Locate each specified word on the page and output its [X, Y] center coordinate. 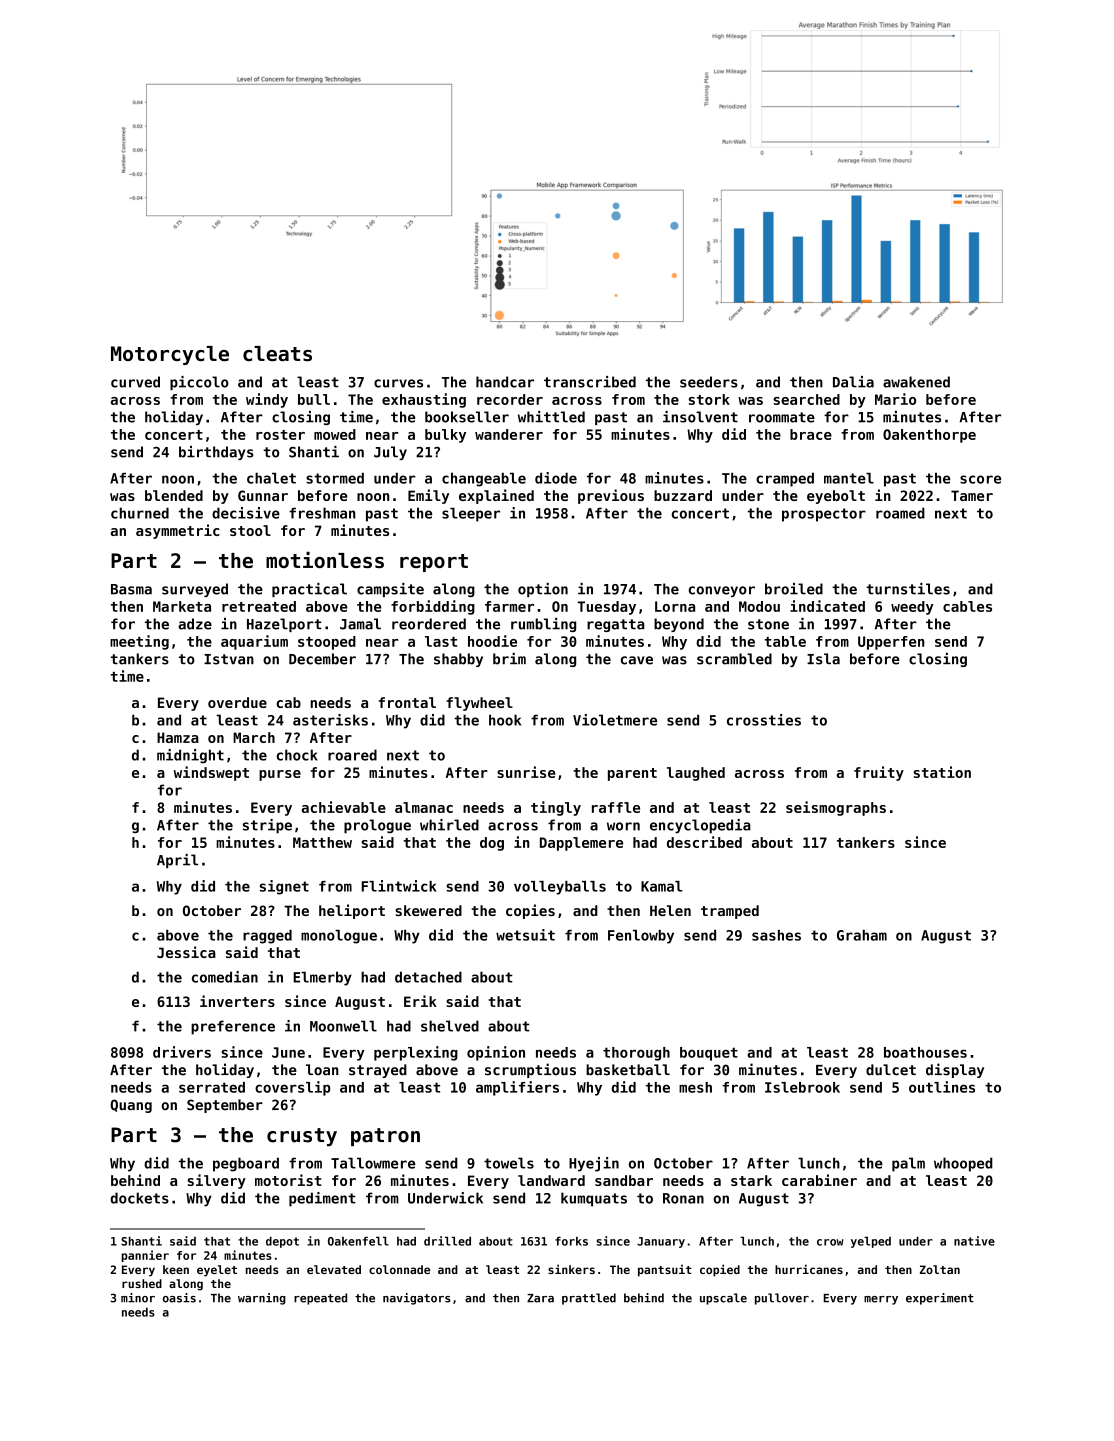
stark [751, 1180]
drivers [182, 1052]
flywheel [479, 704]
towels [509, 1163]
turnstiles [908, 589]
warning [262, 1299]
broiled [794, 589]
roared [352, 755]
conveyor [721, 591]
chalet [271, 478]
